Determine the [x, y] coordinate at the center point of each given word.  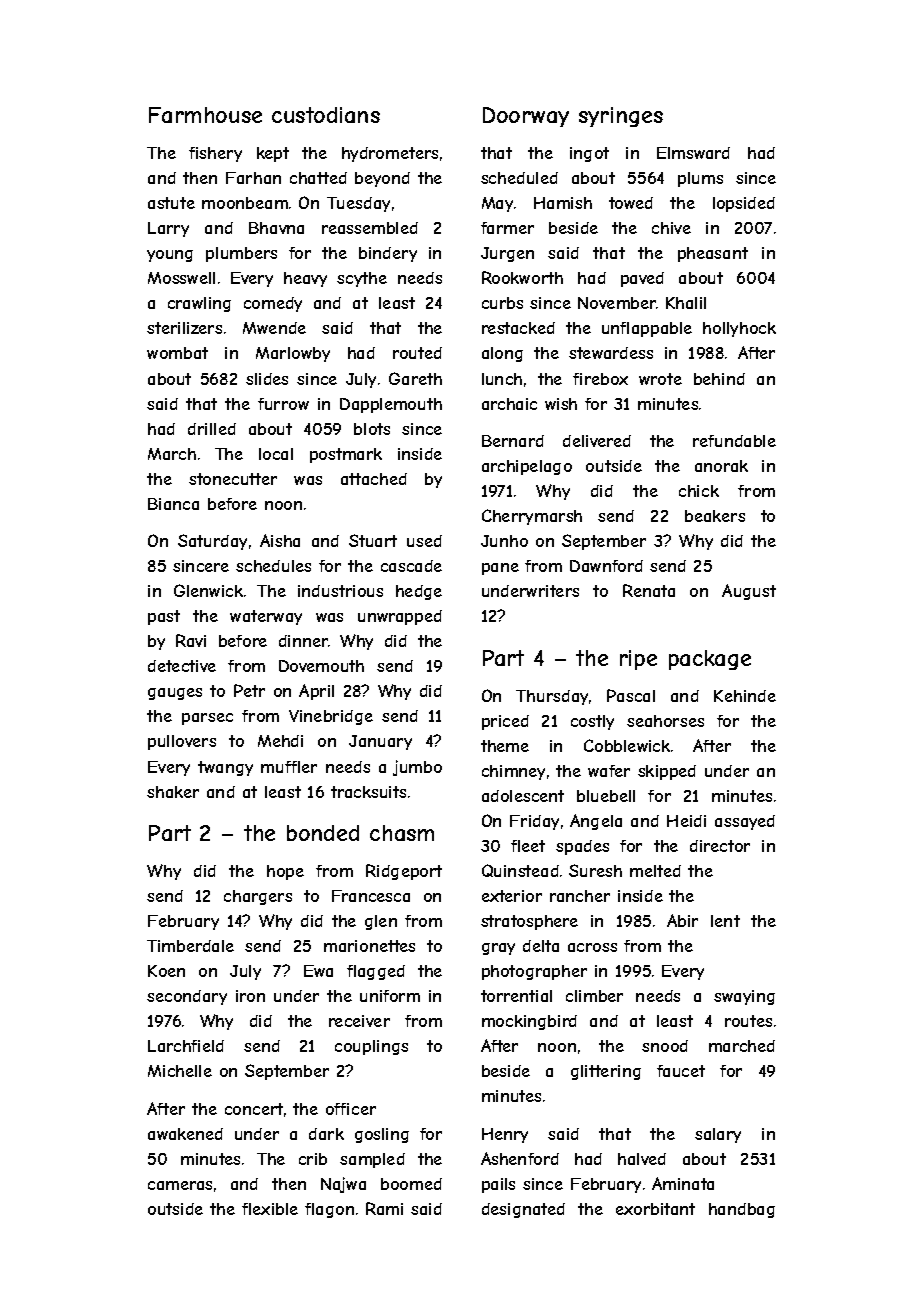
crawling [199, 304]
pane [500, 569]
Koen [166, 971]
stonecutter [233, 479]
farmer [507, 228]
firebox [600, 379]
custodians [326, 115]
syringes [621, 117]
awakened [185, 1134]
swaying [744, 997]
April [316, 692]
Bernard [513, 441]
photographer [534, 972]
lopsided [744, 204]
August [749, 592]
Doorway [526, 117]
